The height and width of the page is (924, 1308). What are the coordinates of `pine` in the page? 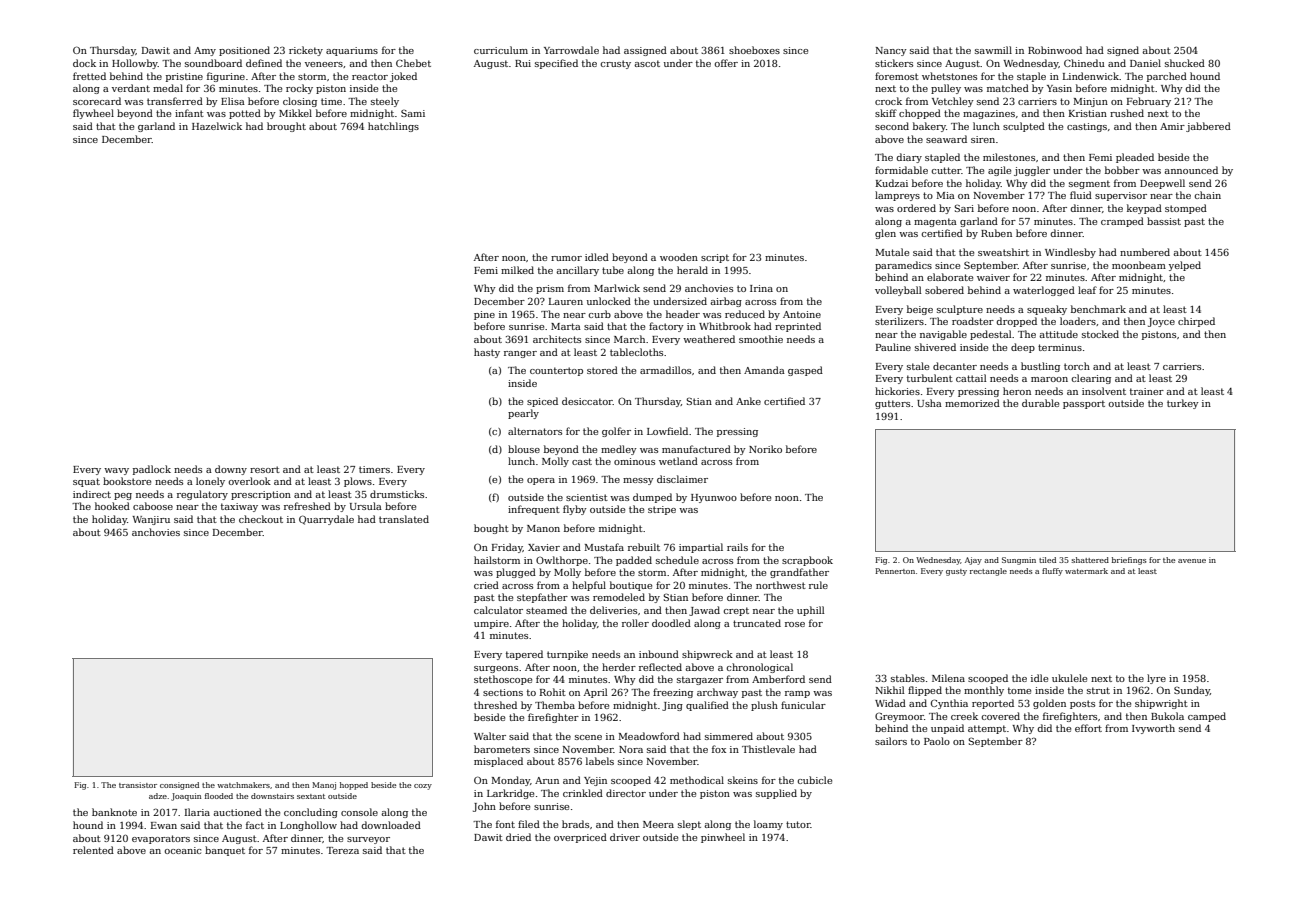 It's located at (484, 315).
